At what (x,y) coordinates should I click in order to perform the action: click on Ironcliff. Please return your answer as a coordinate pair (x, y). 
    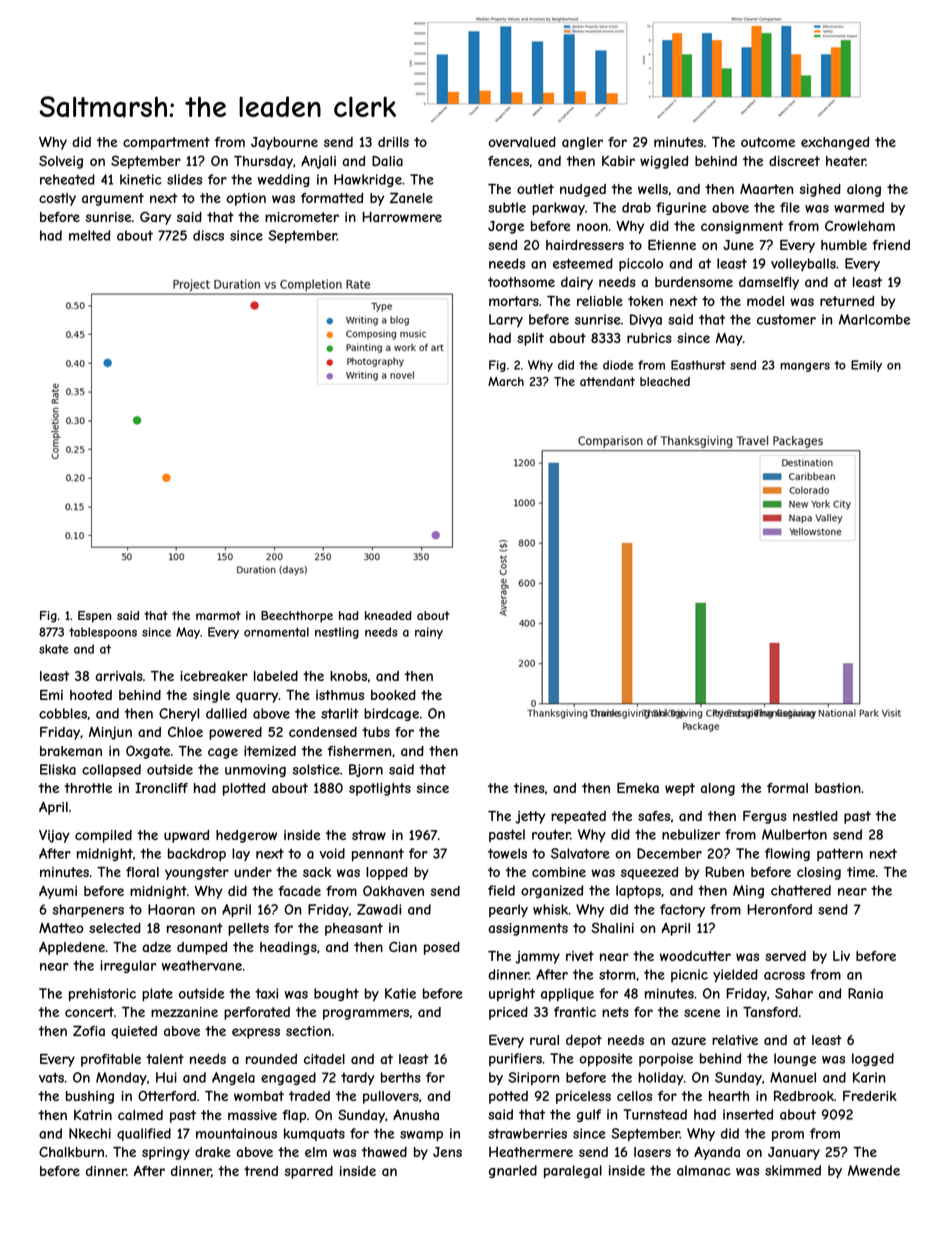
    Looking at the image, I should click on (161, 788).
